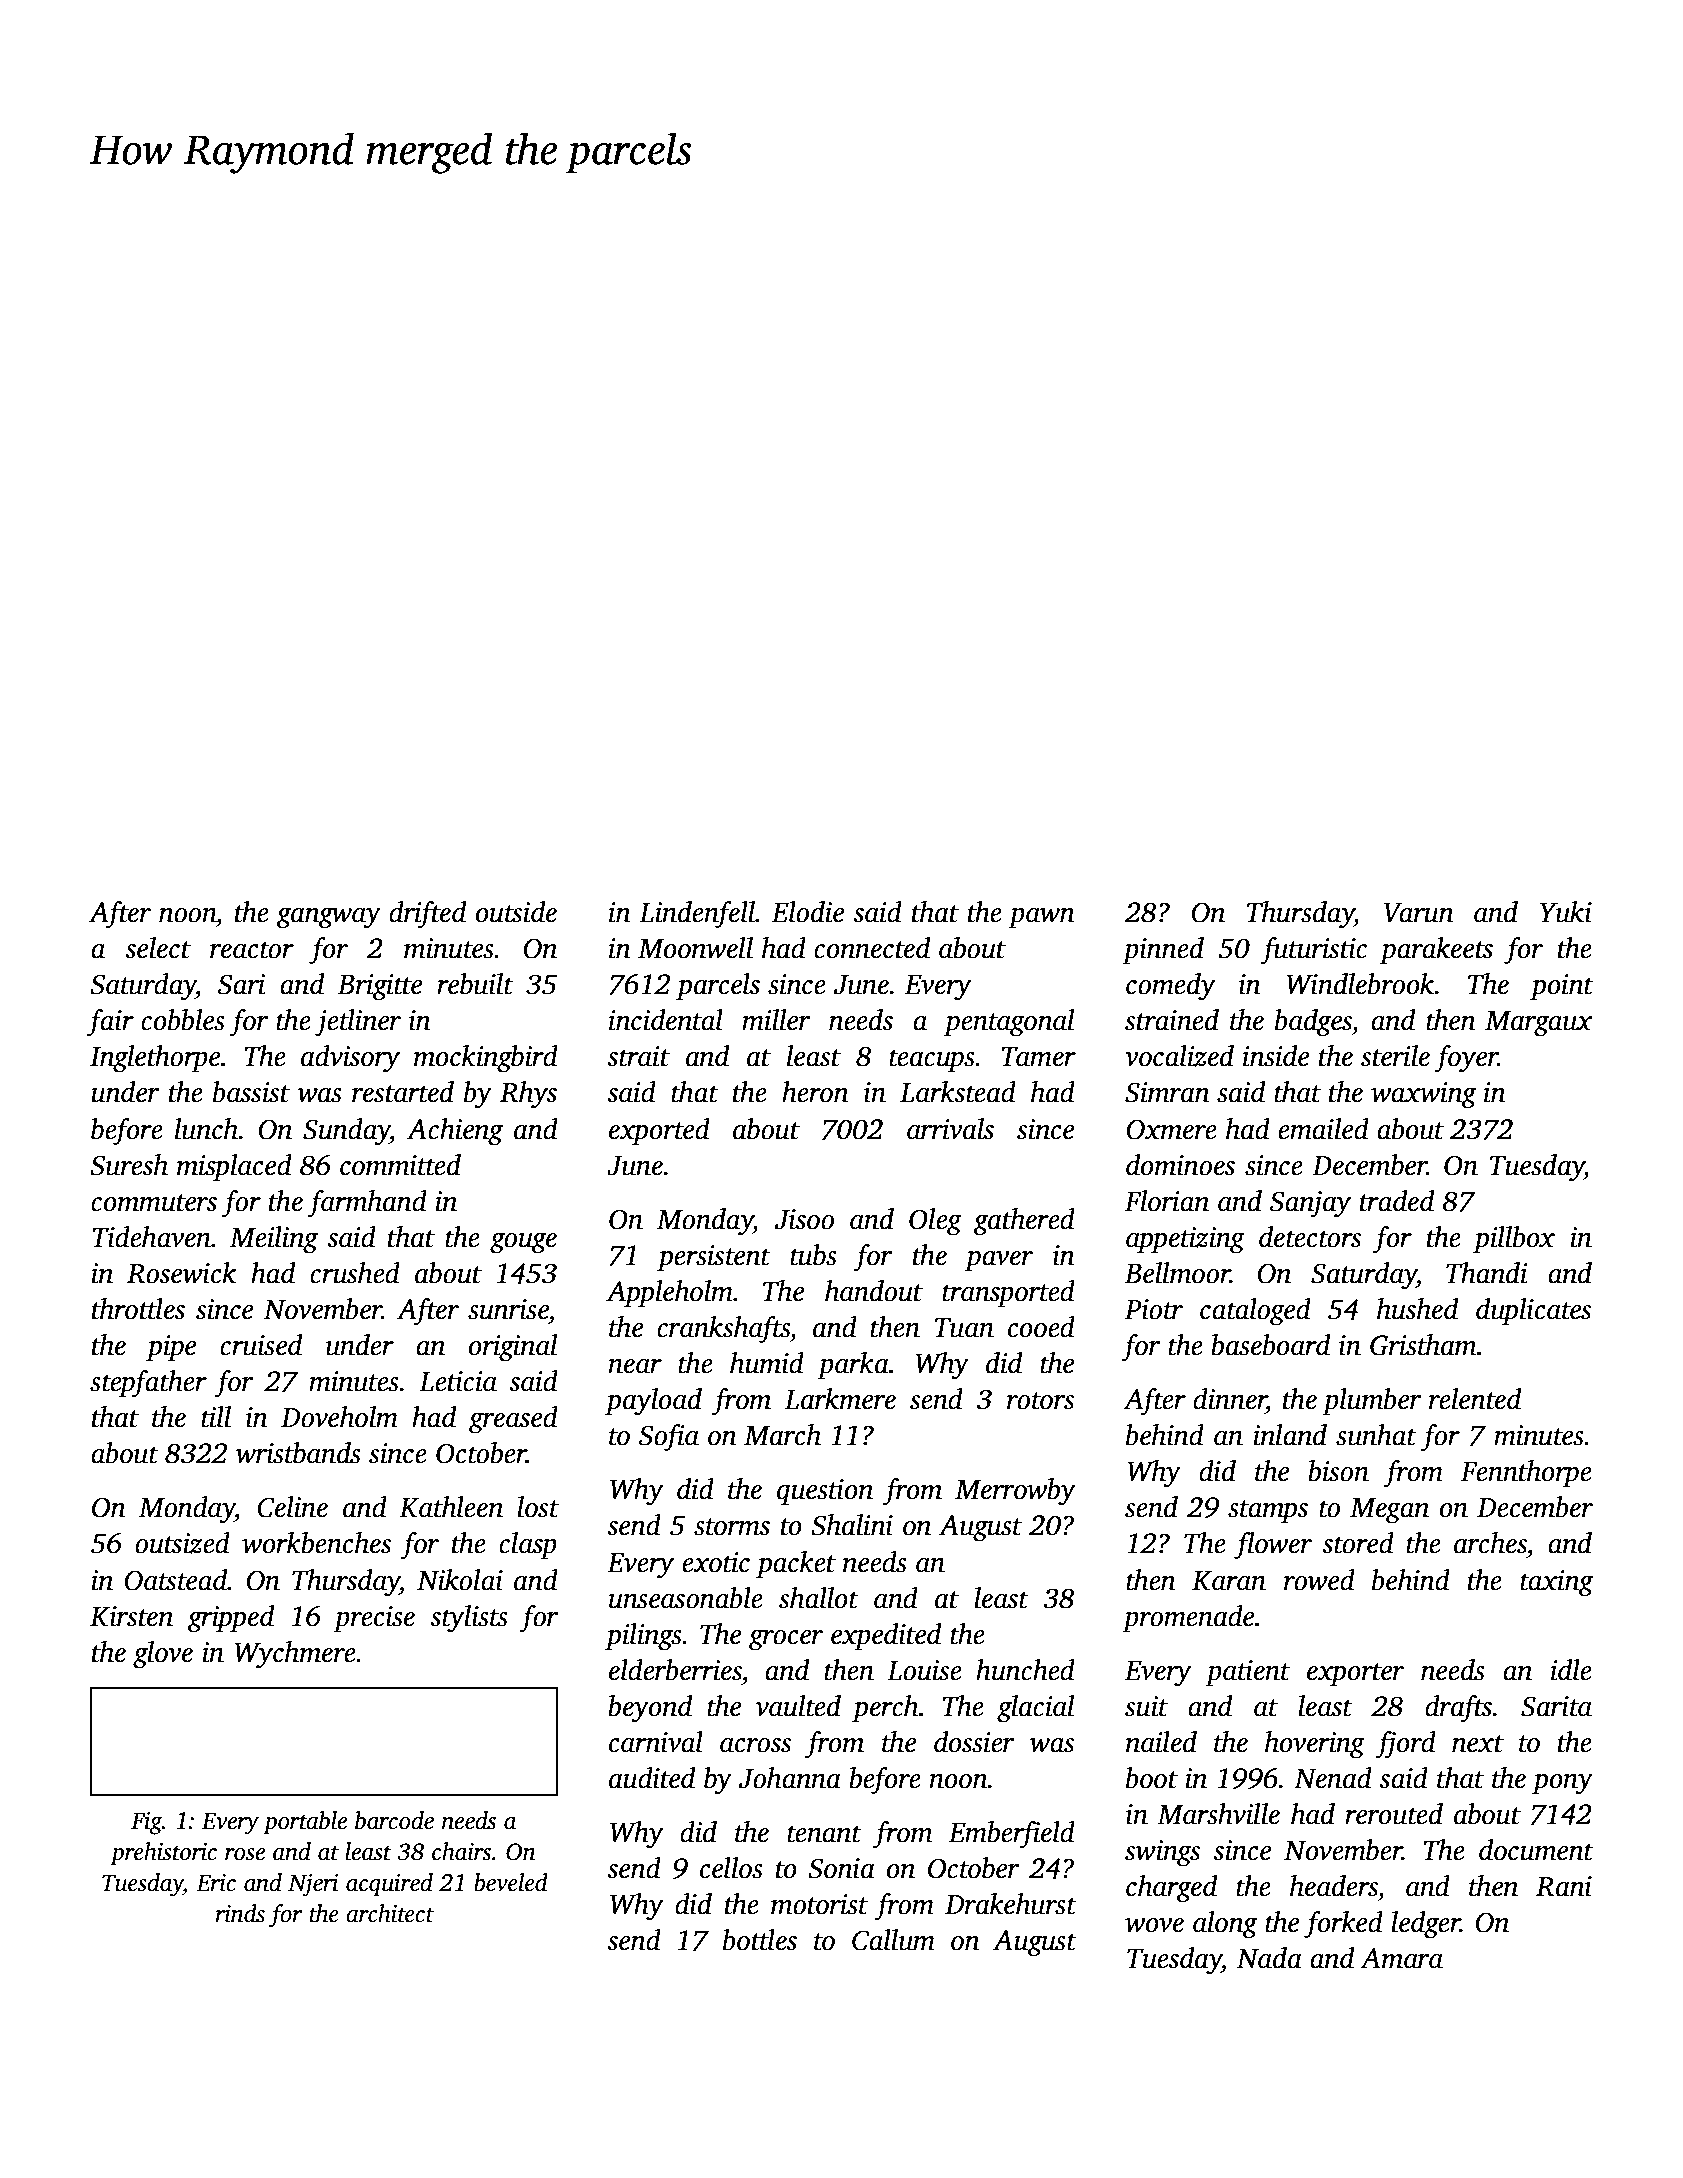 This page has width=1683, height=2178. Describe the element at coordinates (427, 915) in the page. I see `drifted` at that location.
